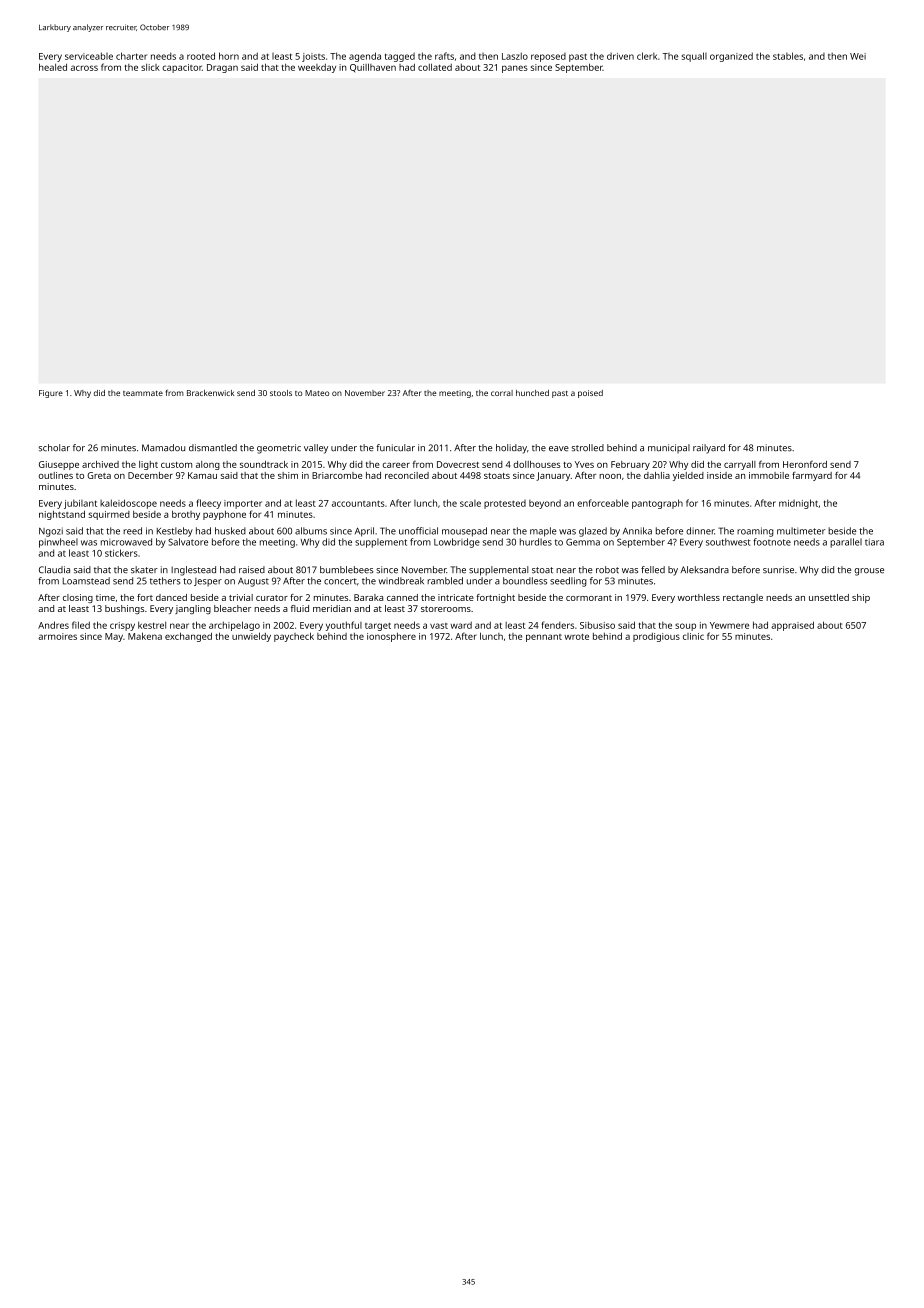 The image size is (924, 1308). Describe the element at coordinates (457, 543) in the screenshot. I see `Lowbridge` at that location.
